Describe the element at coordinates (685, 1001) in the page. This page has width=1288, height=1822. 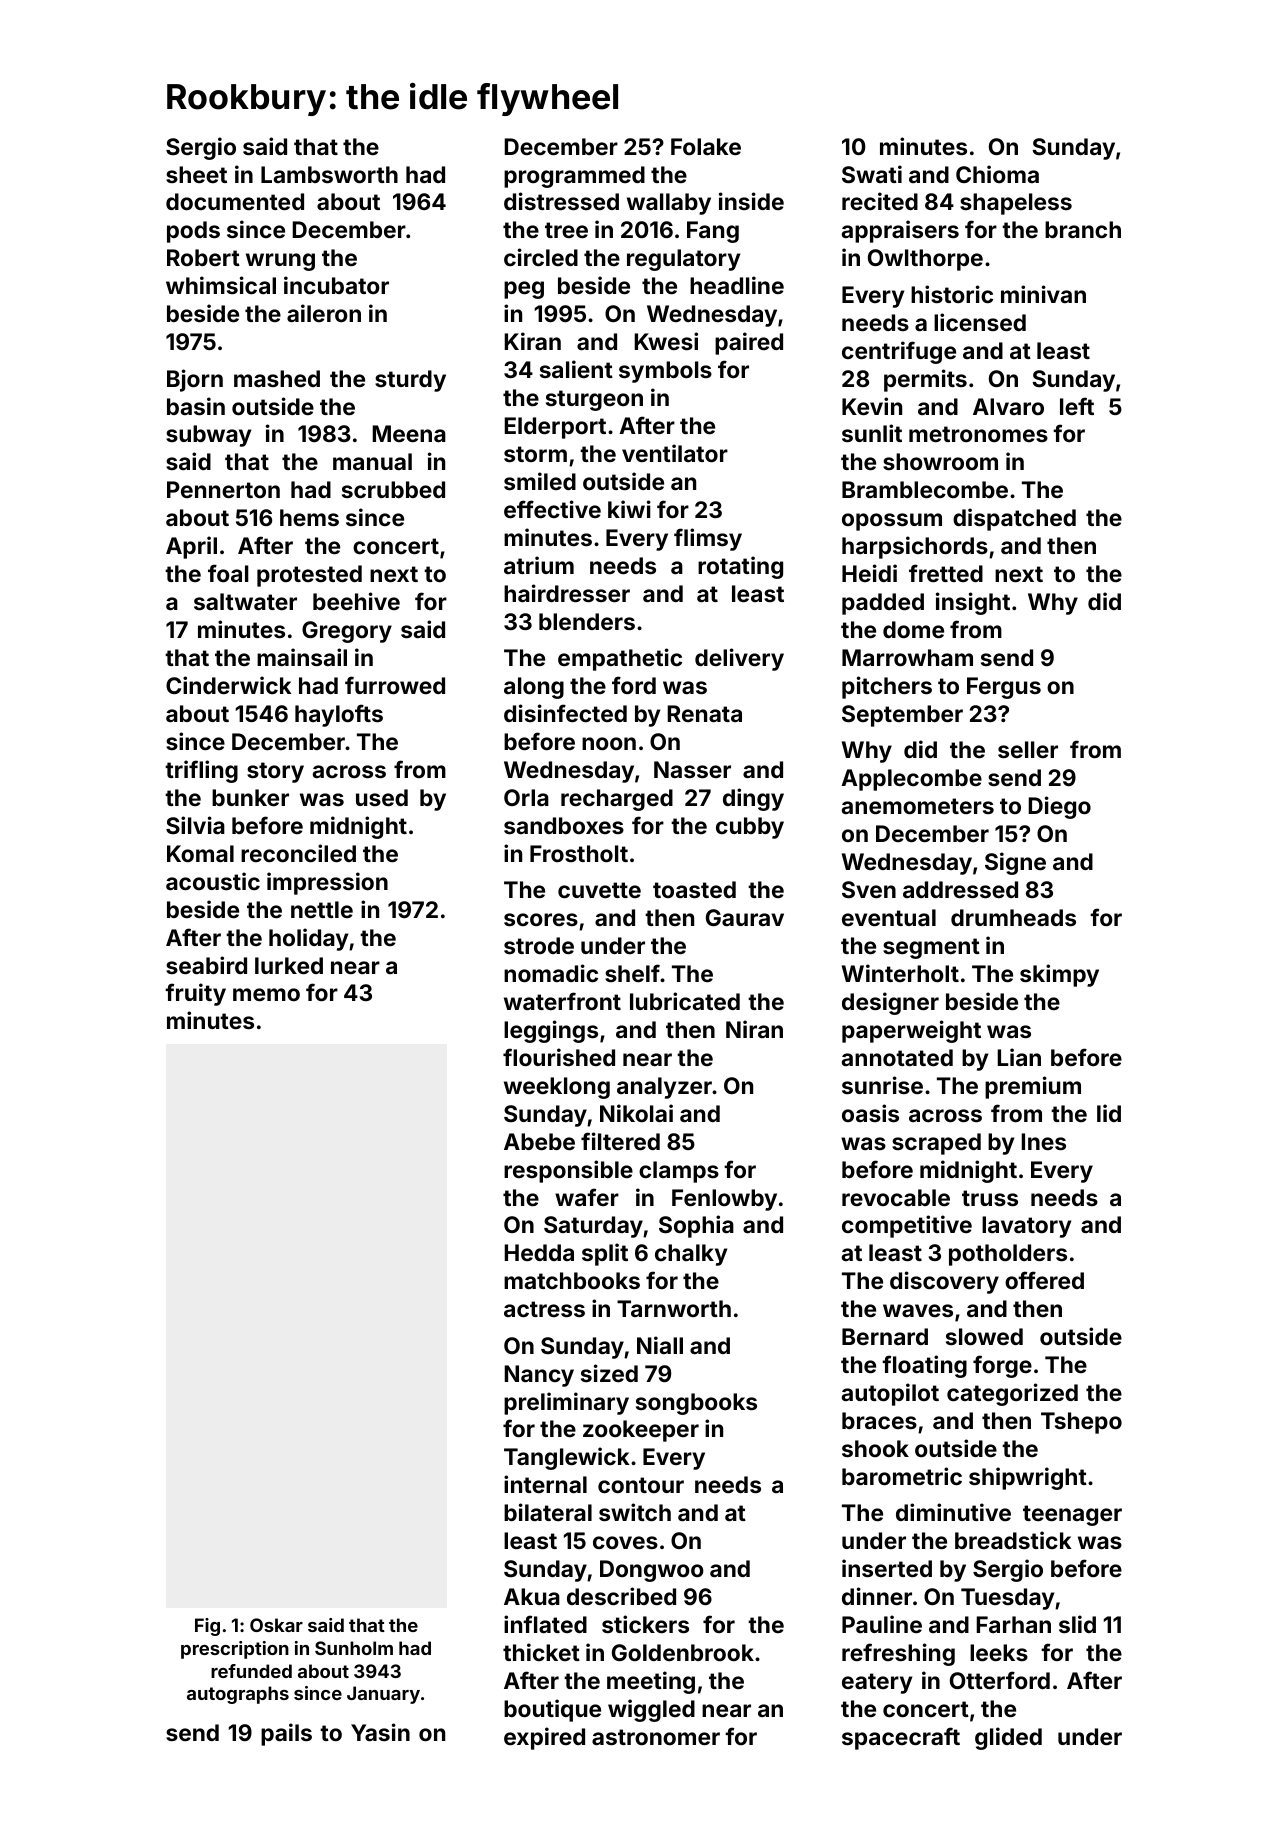
I see `lubricated` at that location.
